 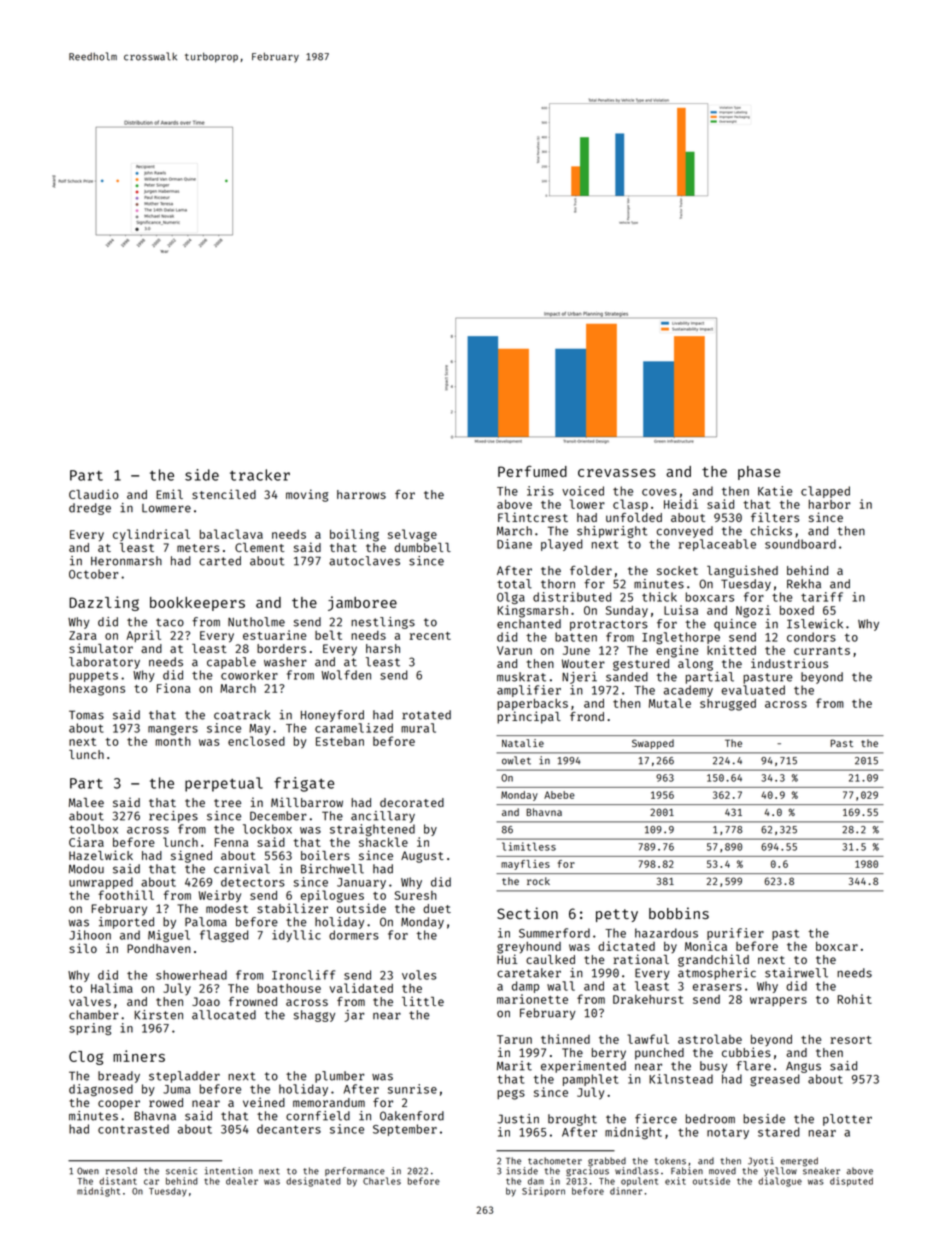 I want to click on clapped, so click(x=825, y=492).
